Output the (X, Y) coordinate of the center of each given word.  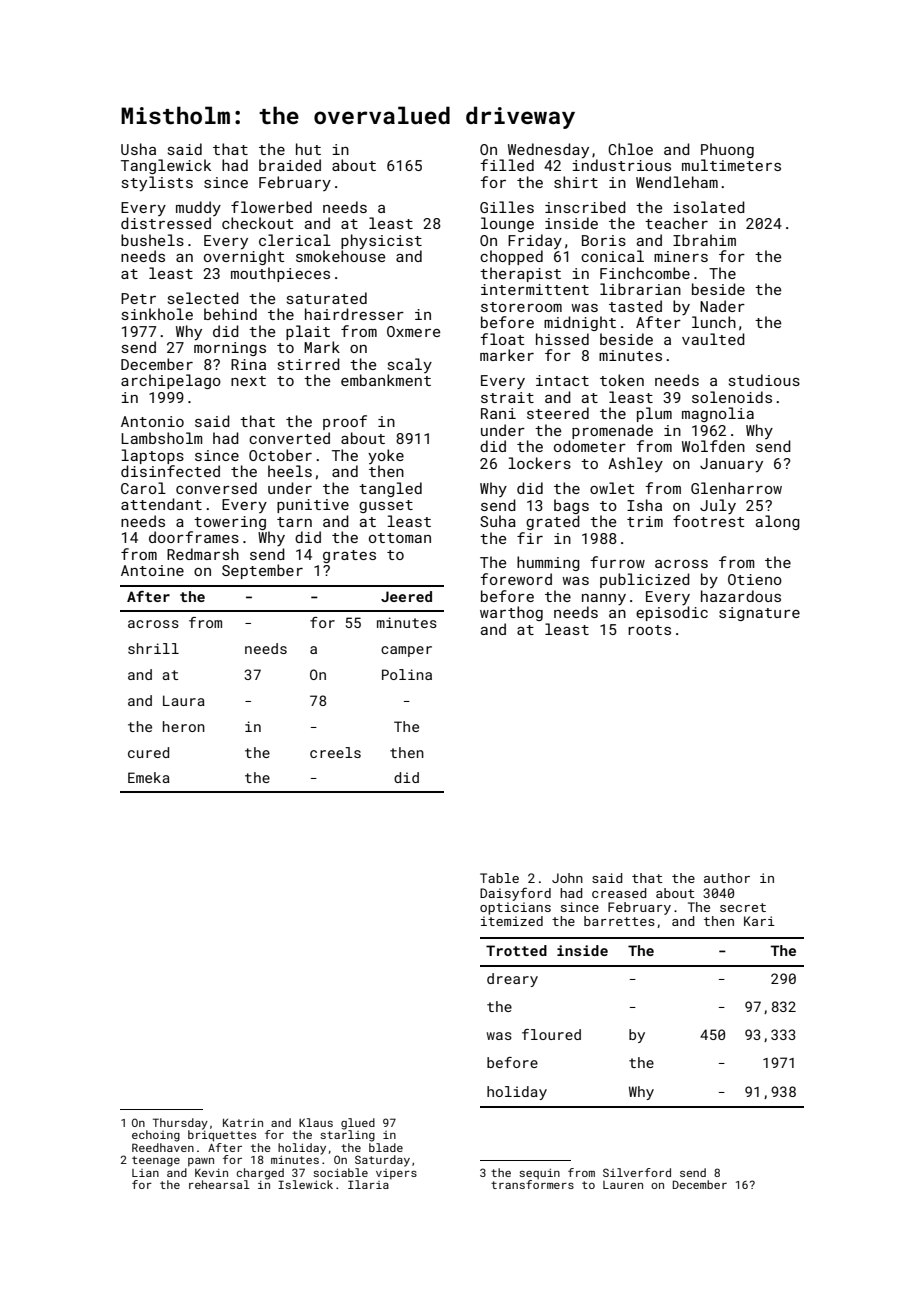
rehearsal (219, 1184)
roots (649, 630)
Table (499, 878)
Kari (759, 921)
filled (507, 165)
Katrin (243, 1123)
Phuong (727, 150)
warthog (511, 613)
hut (308, 149)
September (262, 571)
